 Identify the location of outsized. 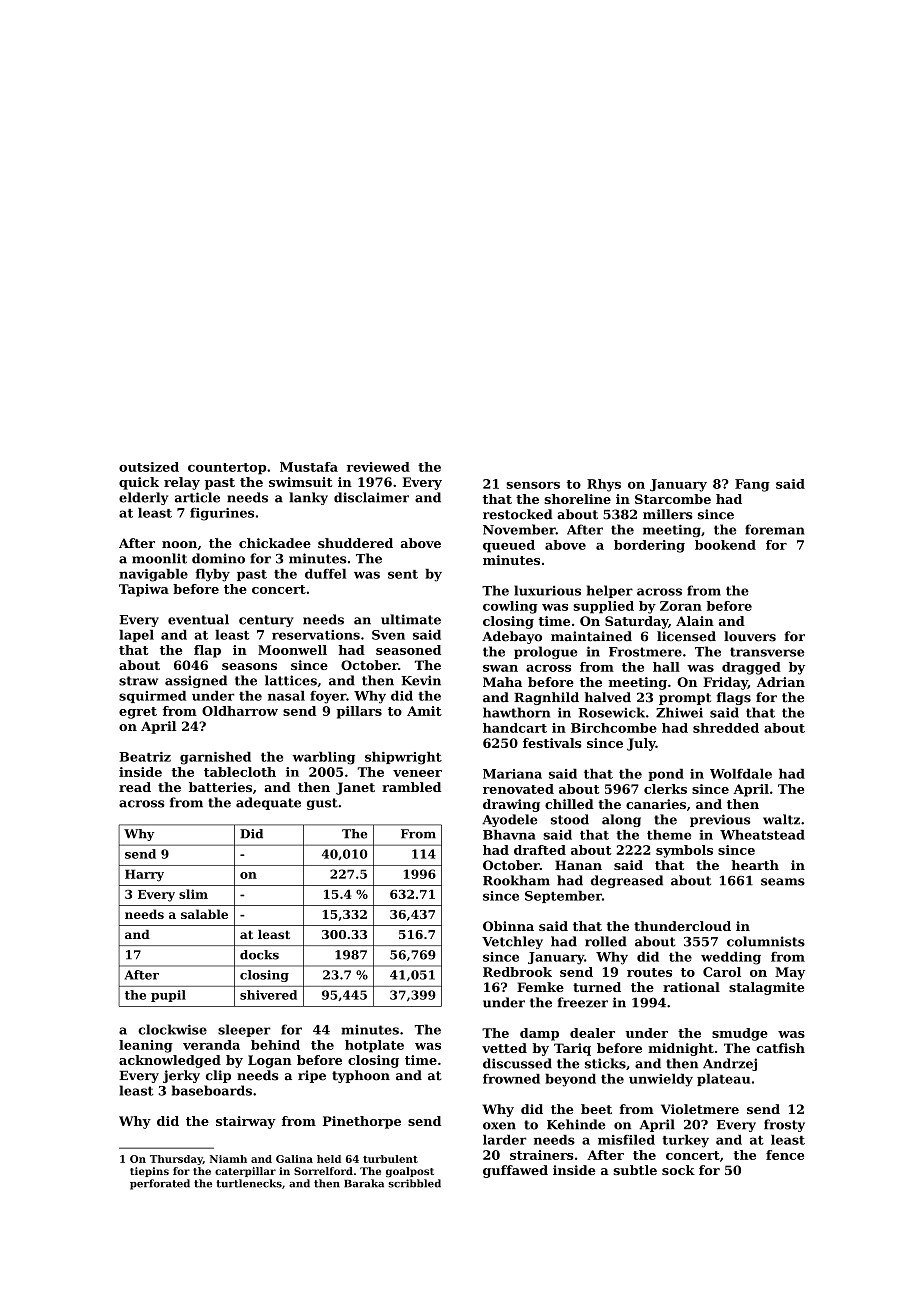
(149, 467).
